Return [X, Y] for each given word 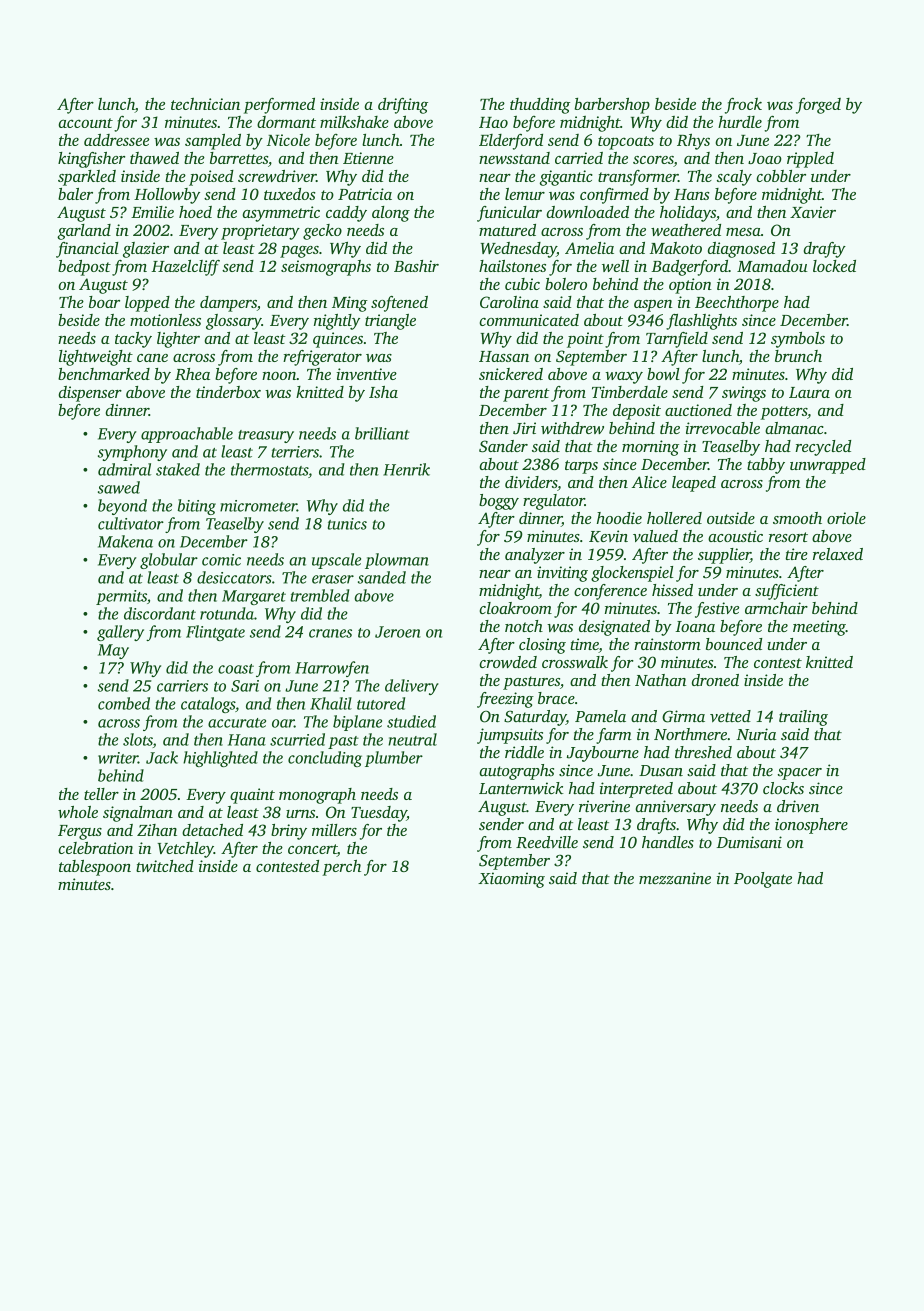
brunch [798, 356]
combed [124, 703]
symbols [798, 340]
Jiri [524, 428]
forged [818, 106]
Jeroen [398, 632]
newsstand [514, 158]
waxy [624, 378]
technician [205, 104]
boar [104, 302]
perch [341, 868]
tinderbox [228, 392]
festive [717, 610]
